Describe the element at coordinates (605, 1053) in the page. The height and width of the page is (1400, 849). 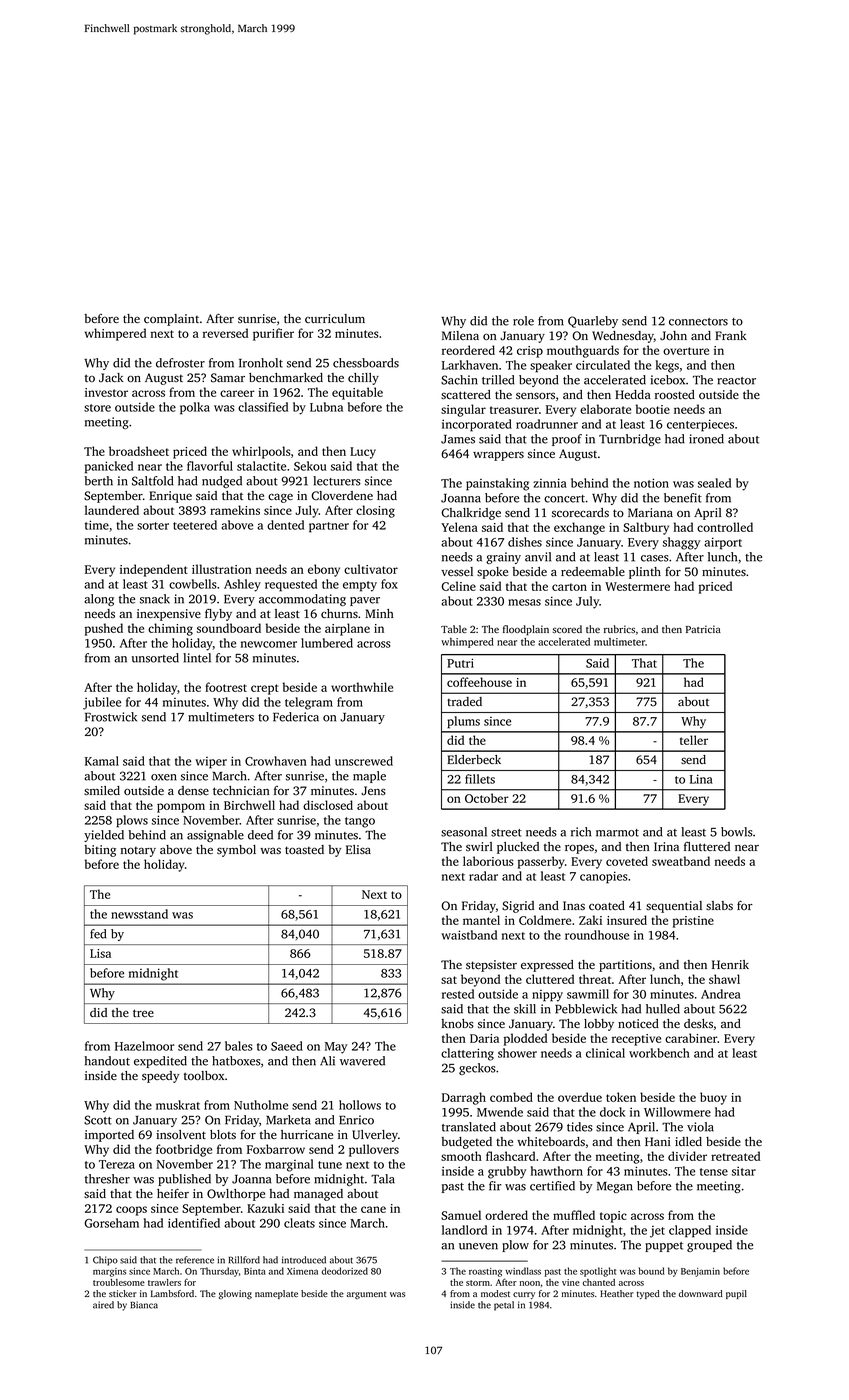
I see `clinical` at that location.
